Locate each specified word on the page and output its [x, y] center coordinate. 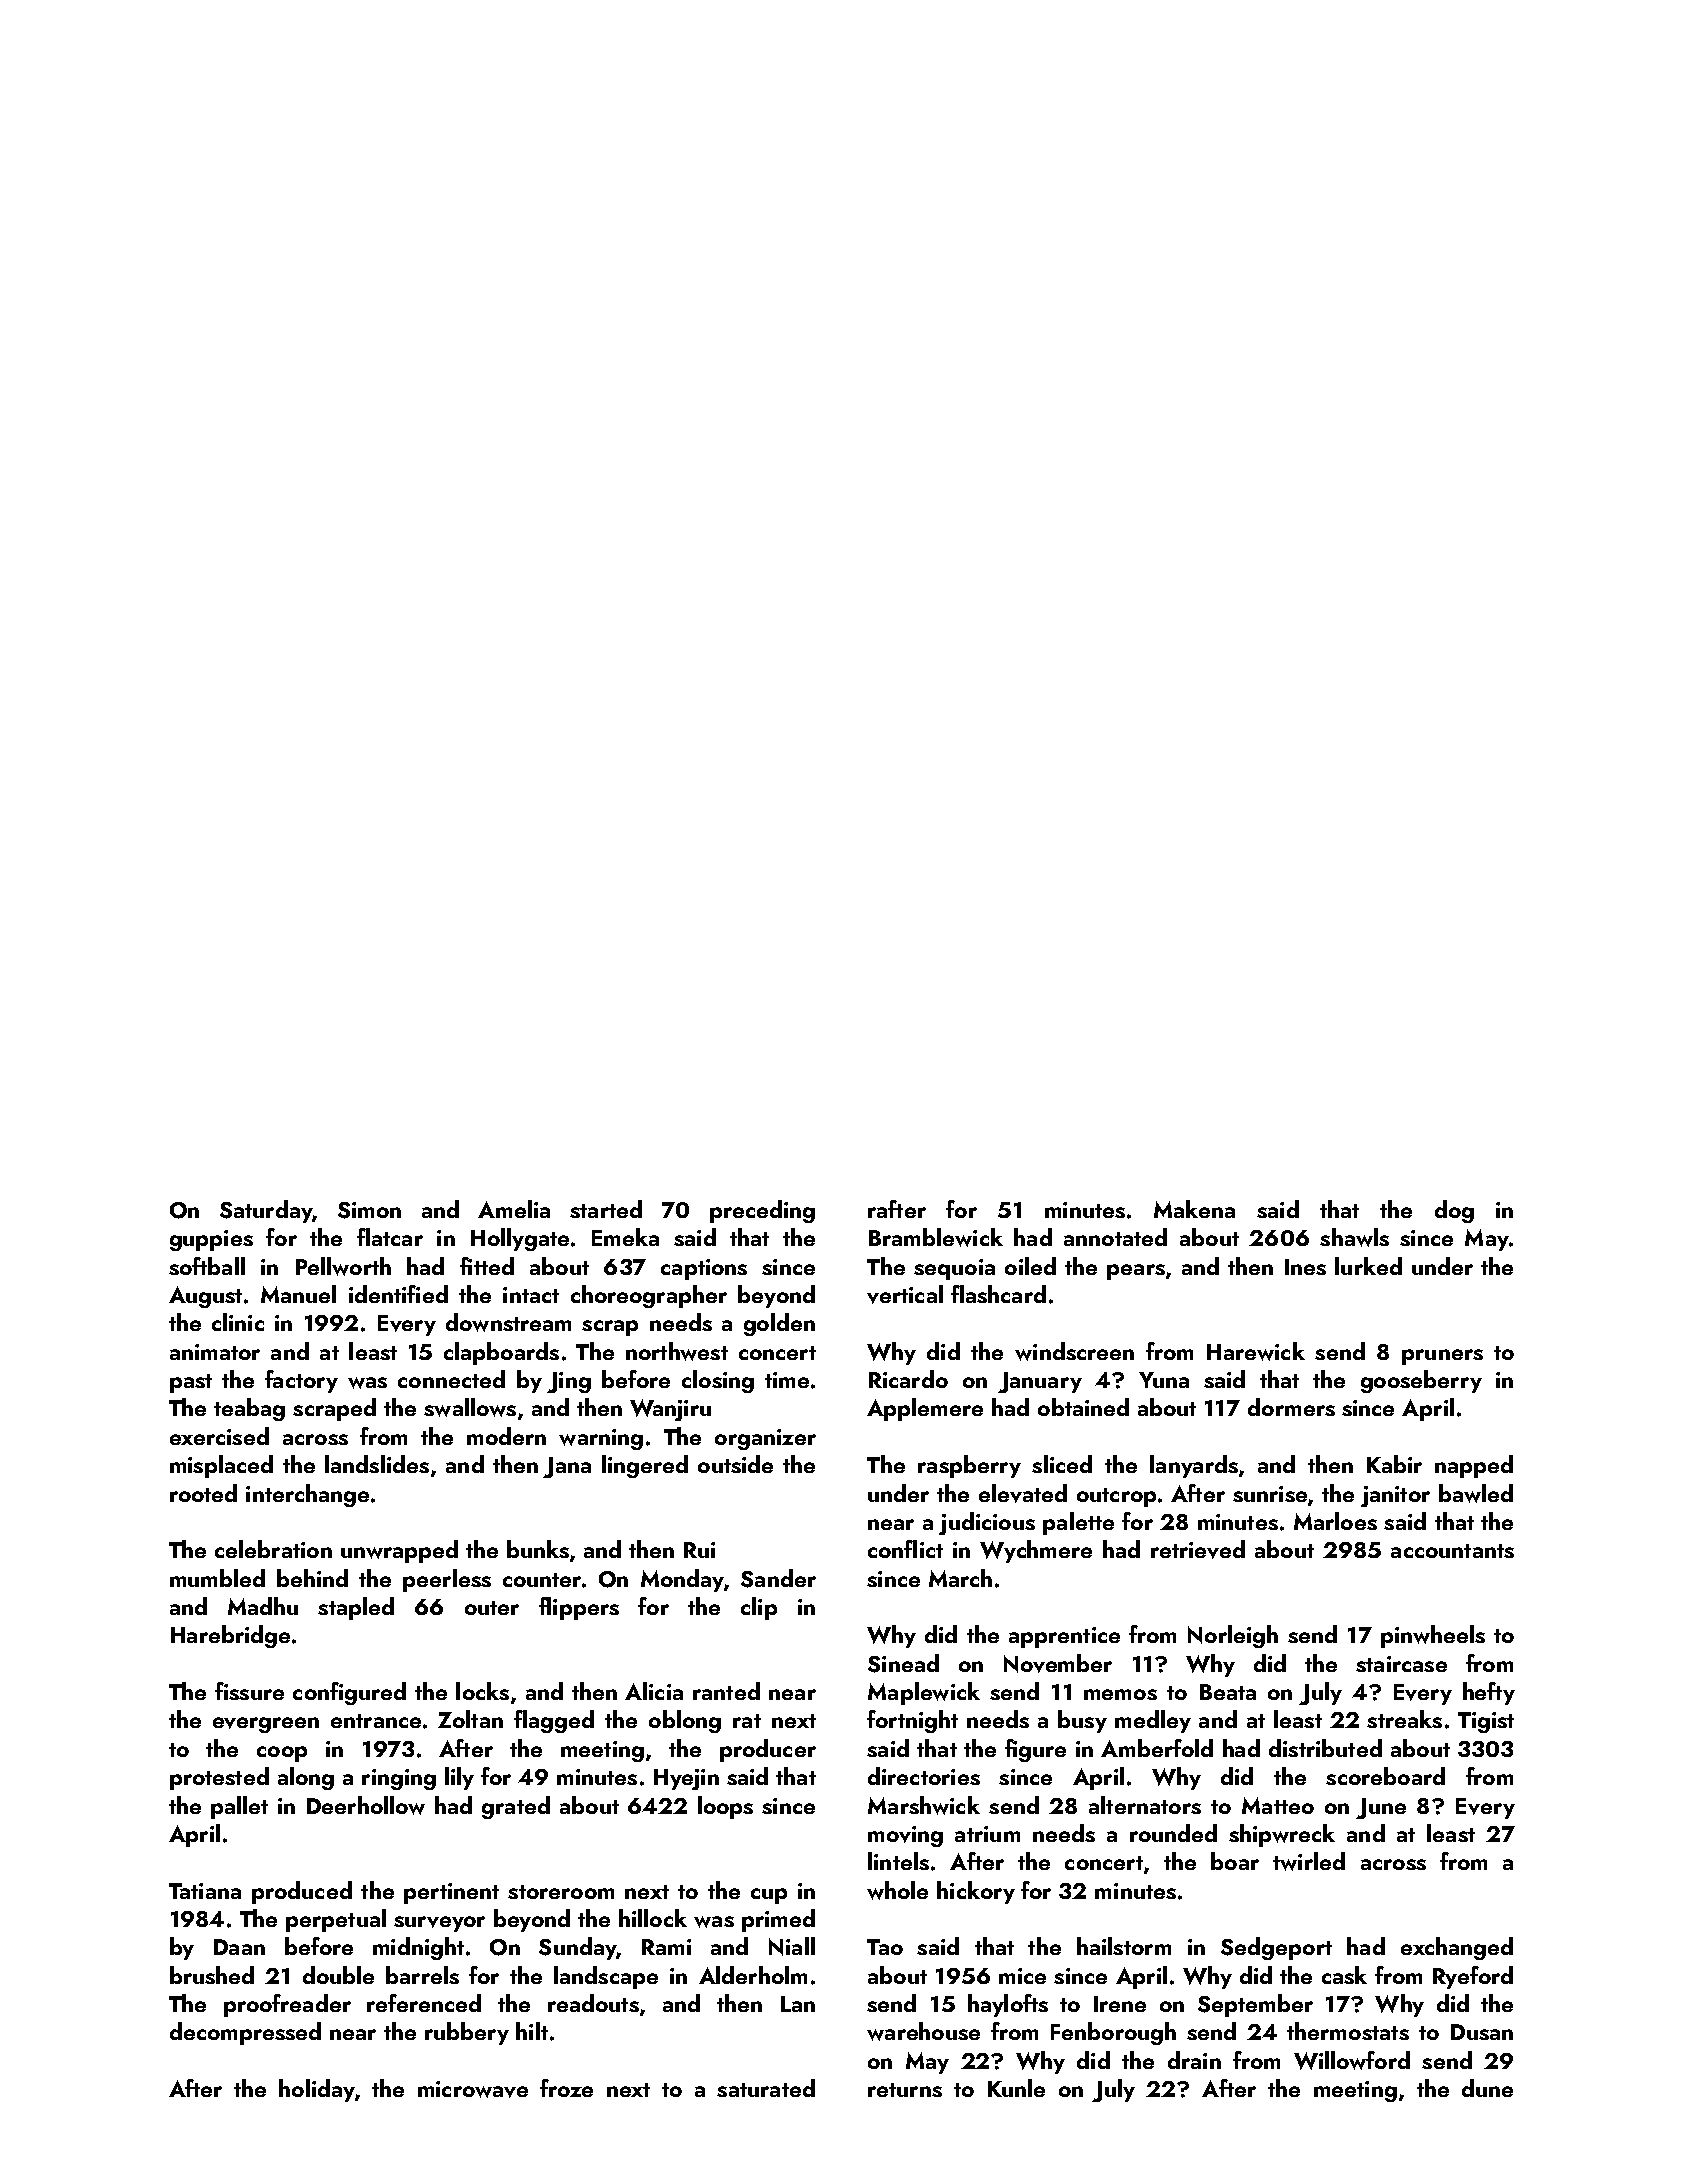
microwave [473, 2089]
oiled [1030, 1266]
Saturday [266, 1211]
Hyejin [686, 1779]
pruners [1442, 1357]
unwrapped [399, 1551]
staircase [1401, 1664]
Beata [1228, 1692]
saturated [766, 2088]
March [960, 1578]
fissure [249, 1691]
